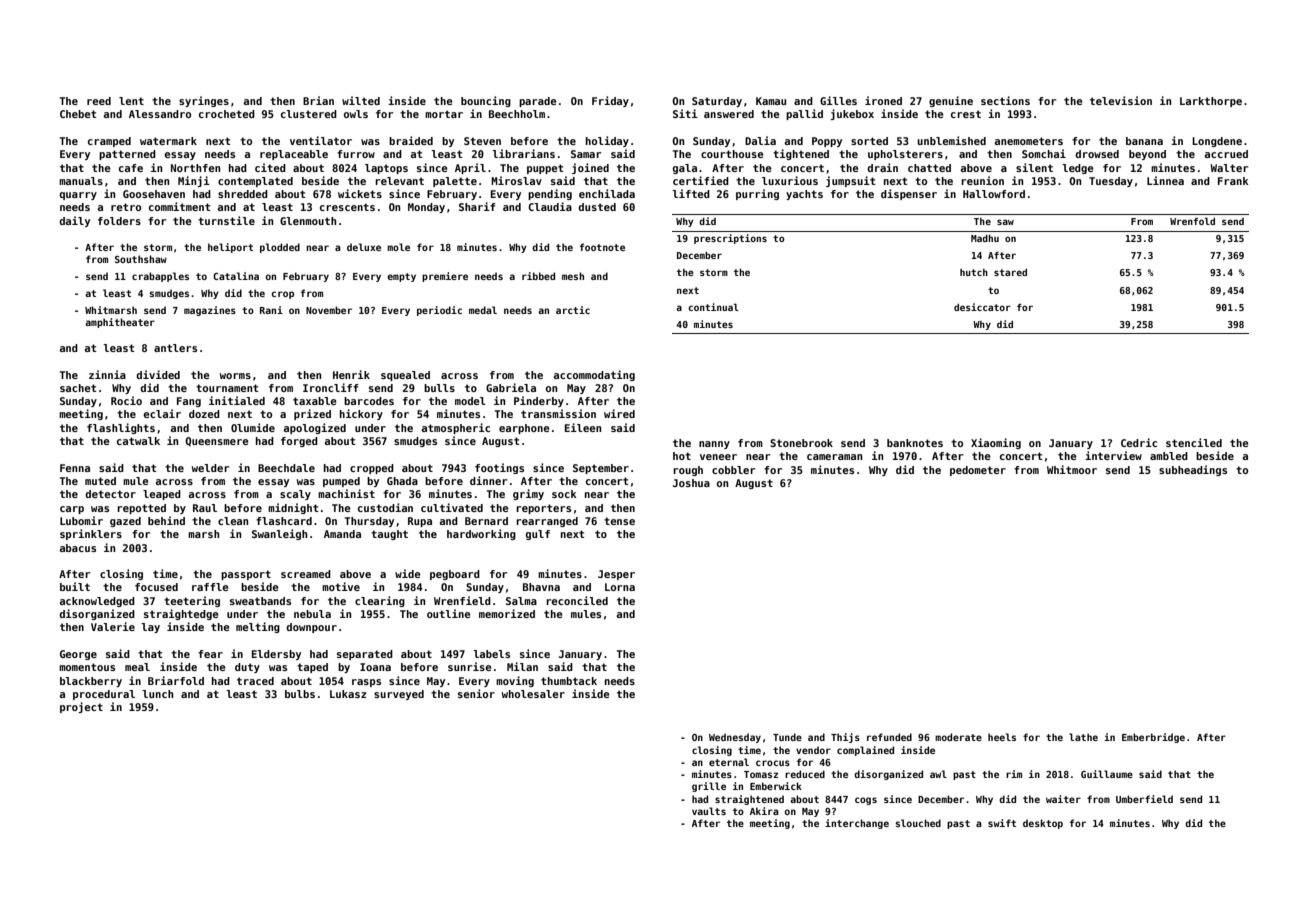 The height and width of the page is (924, 1308). Describe the element at coordinates (978, 471) in the page. I see `pedometer` at that location.
